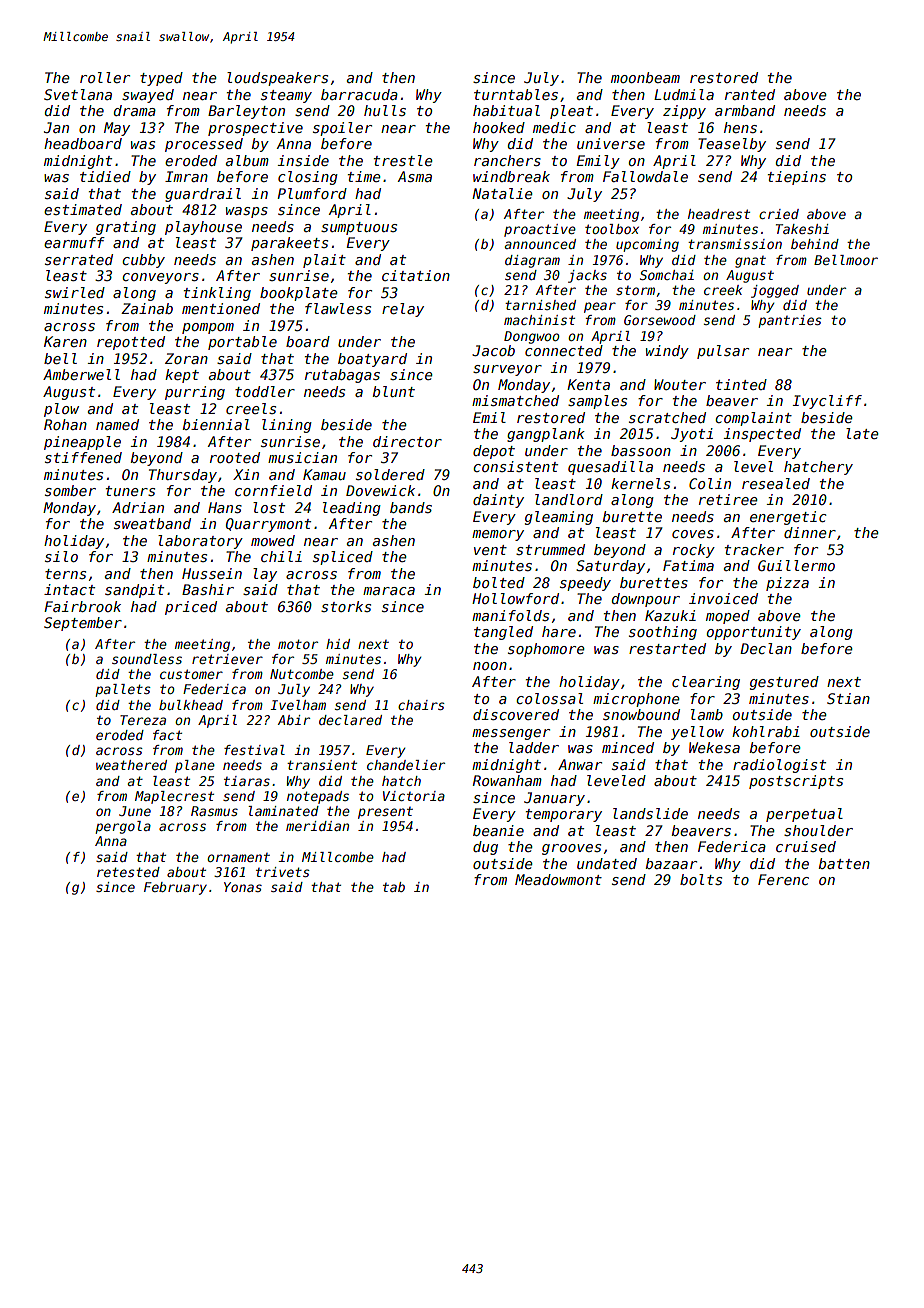  What do you see at coordinates (416, 275) in the document?
I see `citation` at bounding box center [416, 275].
